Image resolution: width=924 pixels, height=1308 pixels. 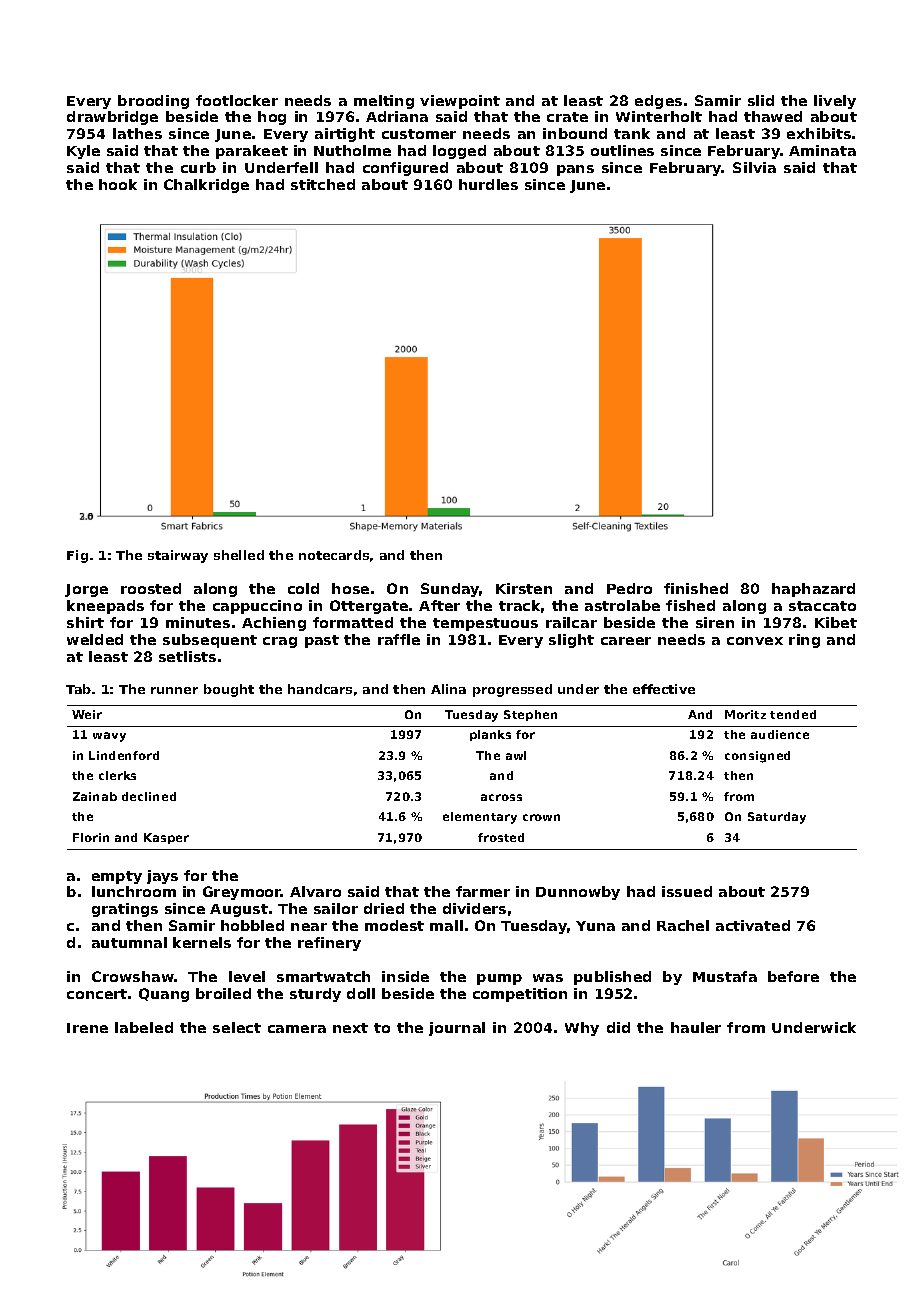 What do you see at coordinates (125, 910) in the screenshot?
I see `gratings` at bounding box center [125, 910].
